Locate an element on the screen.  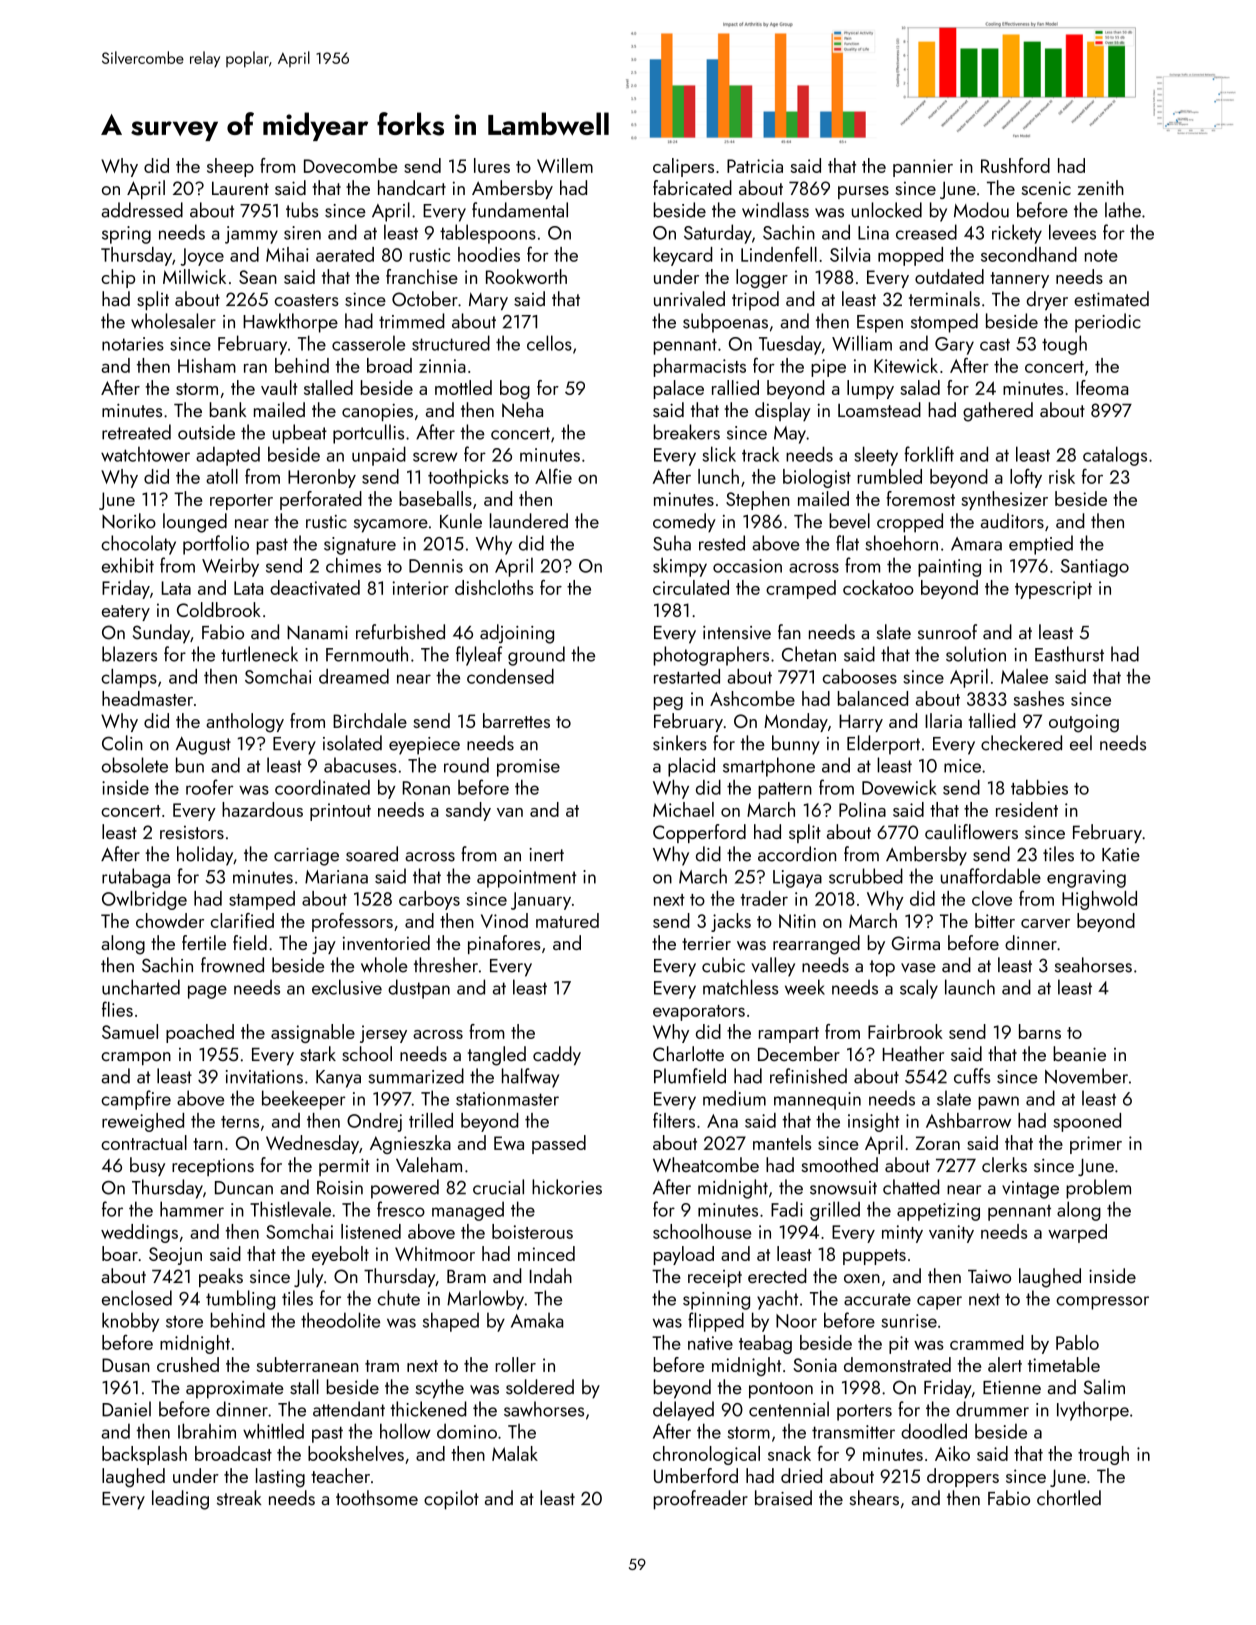
Katie is located at coordinates (1121, 855).
